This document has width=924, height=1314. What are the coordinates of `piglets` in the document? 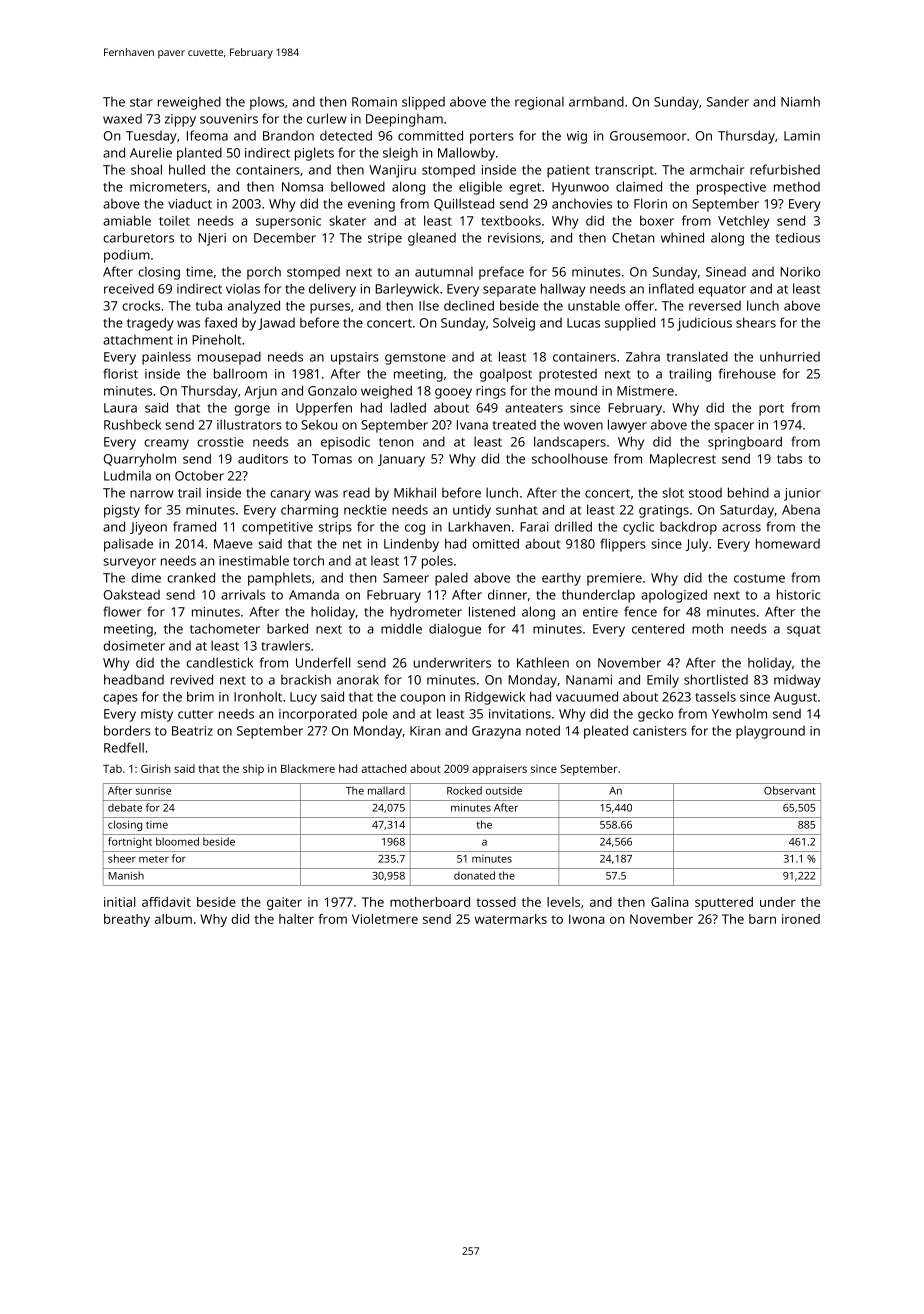 It's located at (314, 154).
